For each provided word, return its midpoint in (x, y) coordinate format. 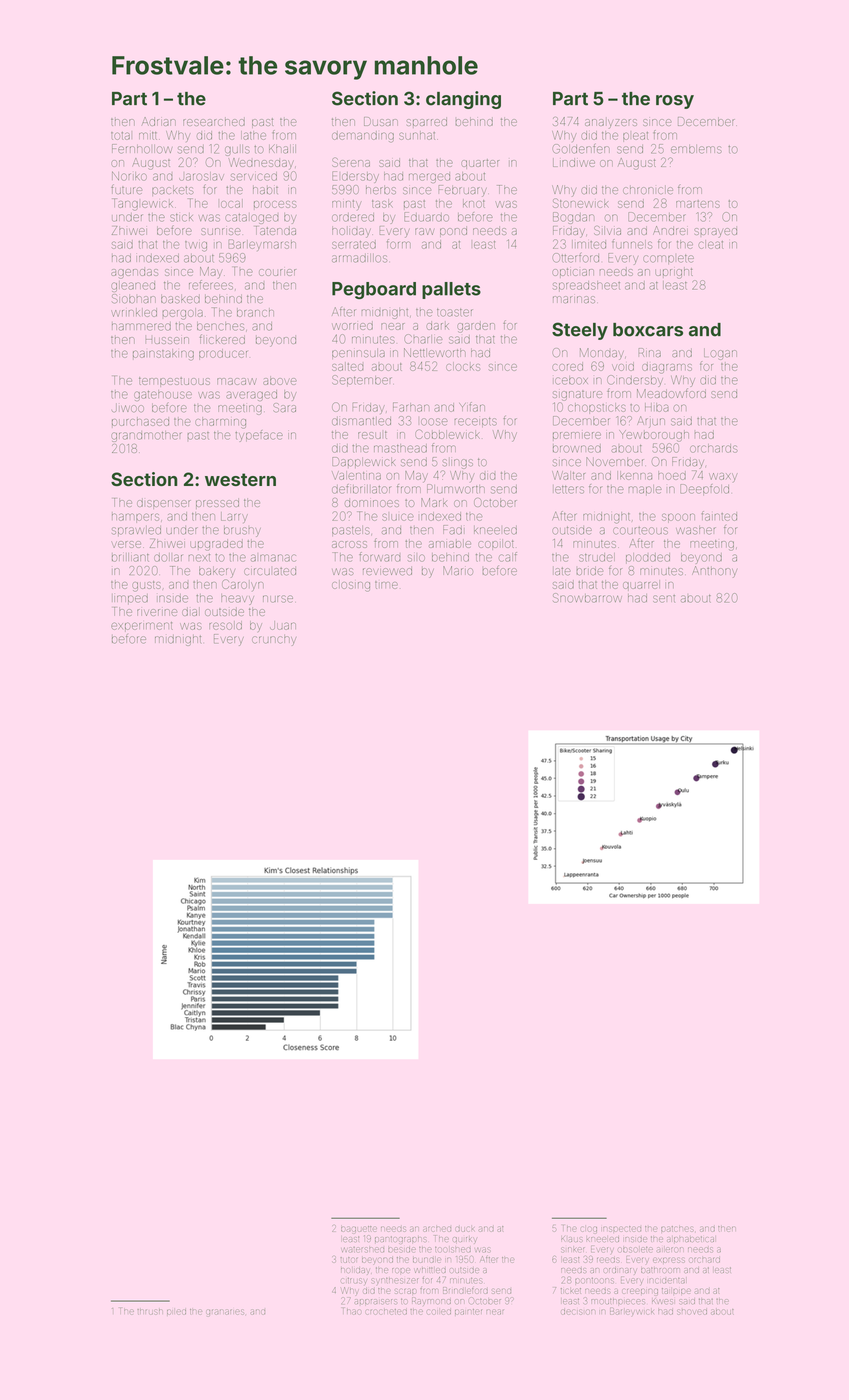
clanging (463, 100)
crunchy (274, 640)
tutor (349, 1260)
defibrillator (361, 489)
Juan (283, 625)
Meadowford (671, 393)
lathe (253, 135)
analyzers (611, 124)
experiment (142, 627)
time (386, 585)
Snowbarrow (587, 598)
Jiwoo (128, 408)
